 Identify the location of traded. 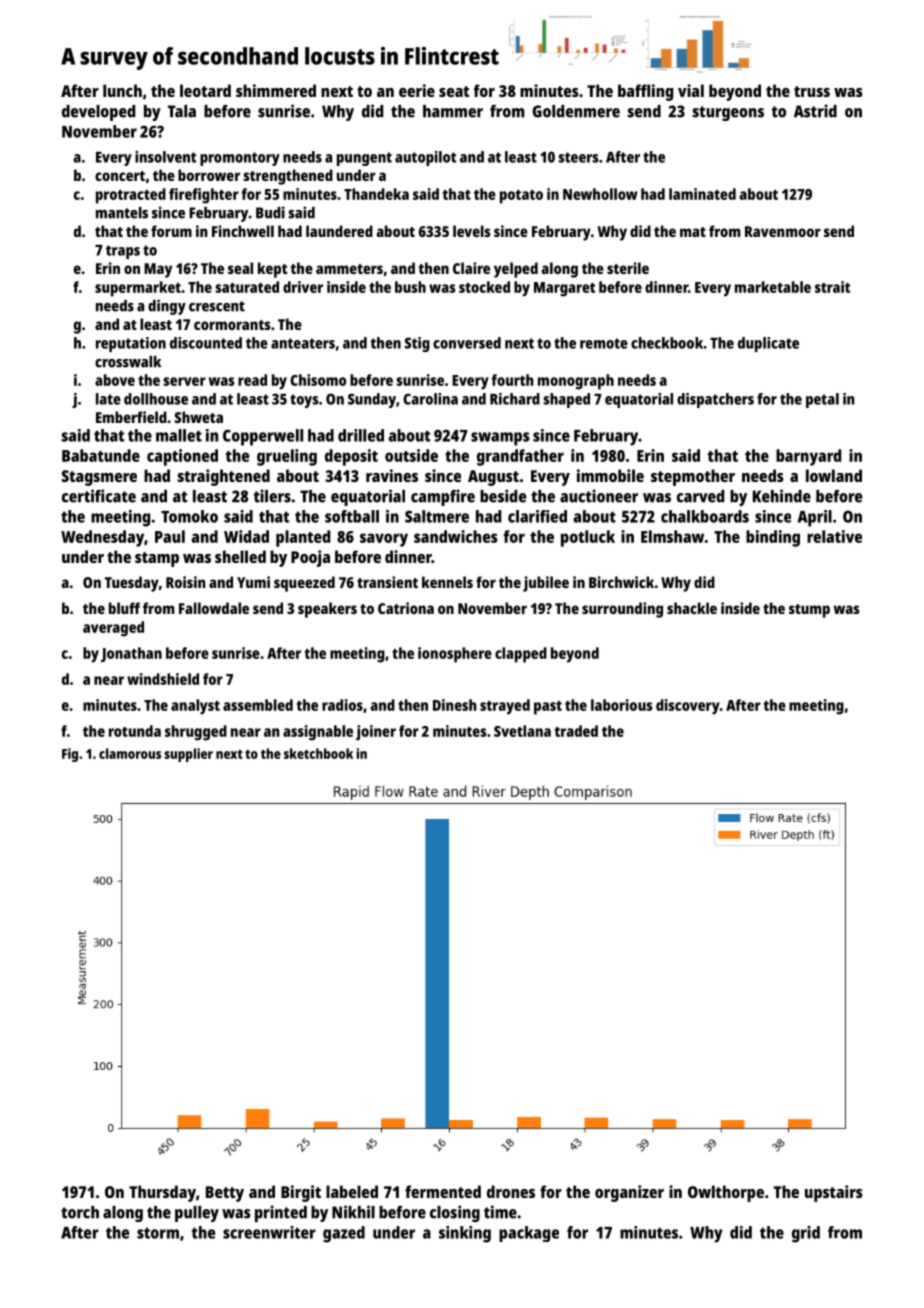
(576, 731).
